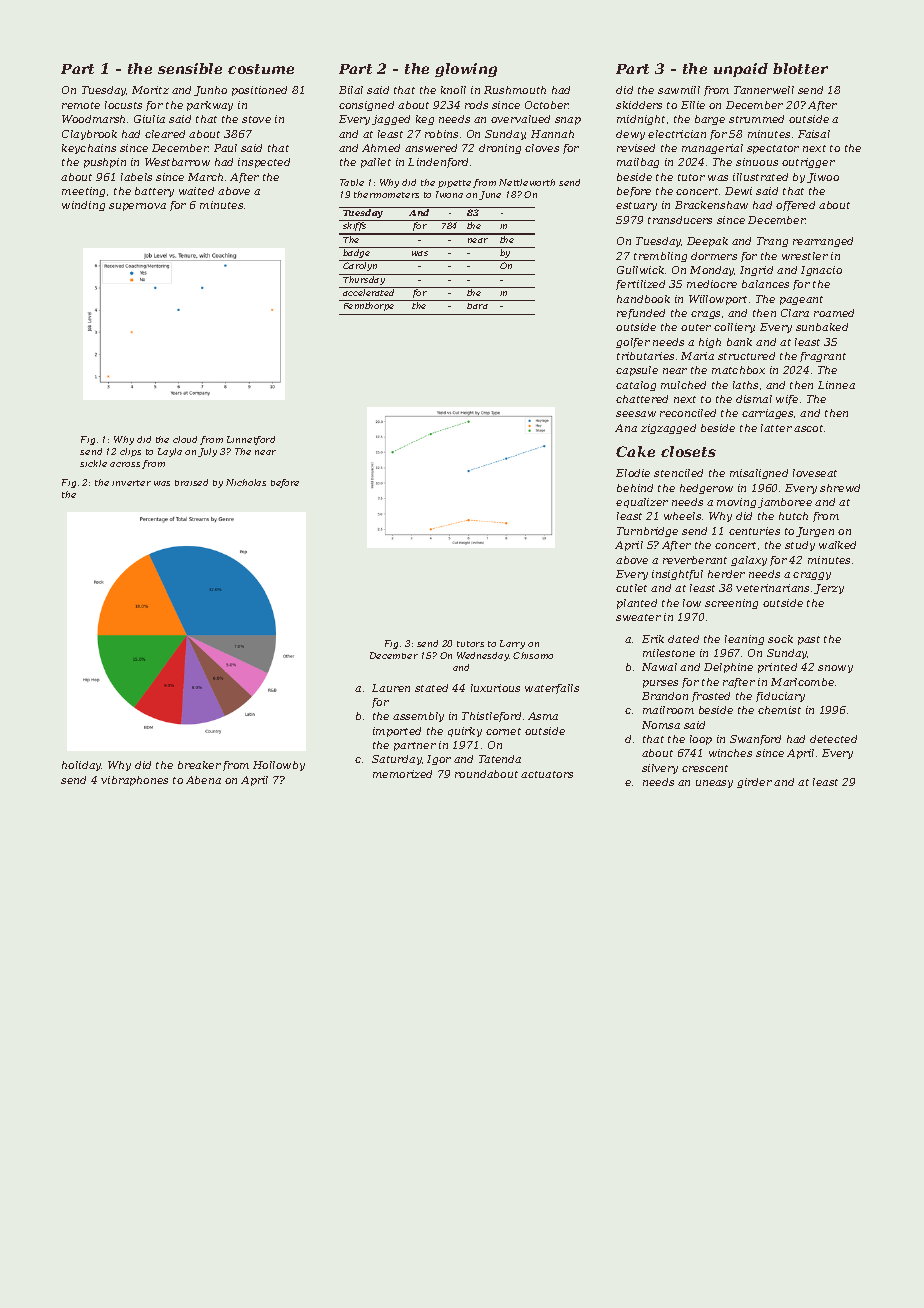 This screenshot has height=1308, width=924. I want to click on Larry, so click(512, 644).
